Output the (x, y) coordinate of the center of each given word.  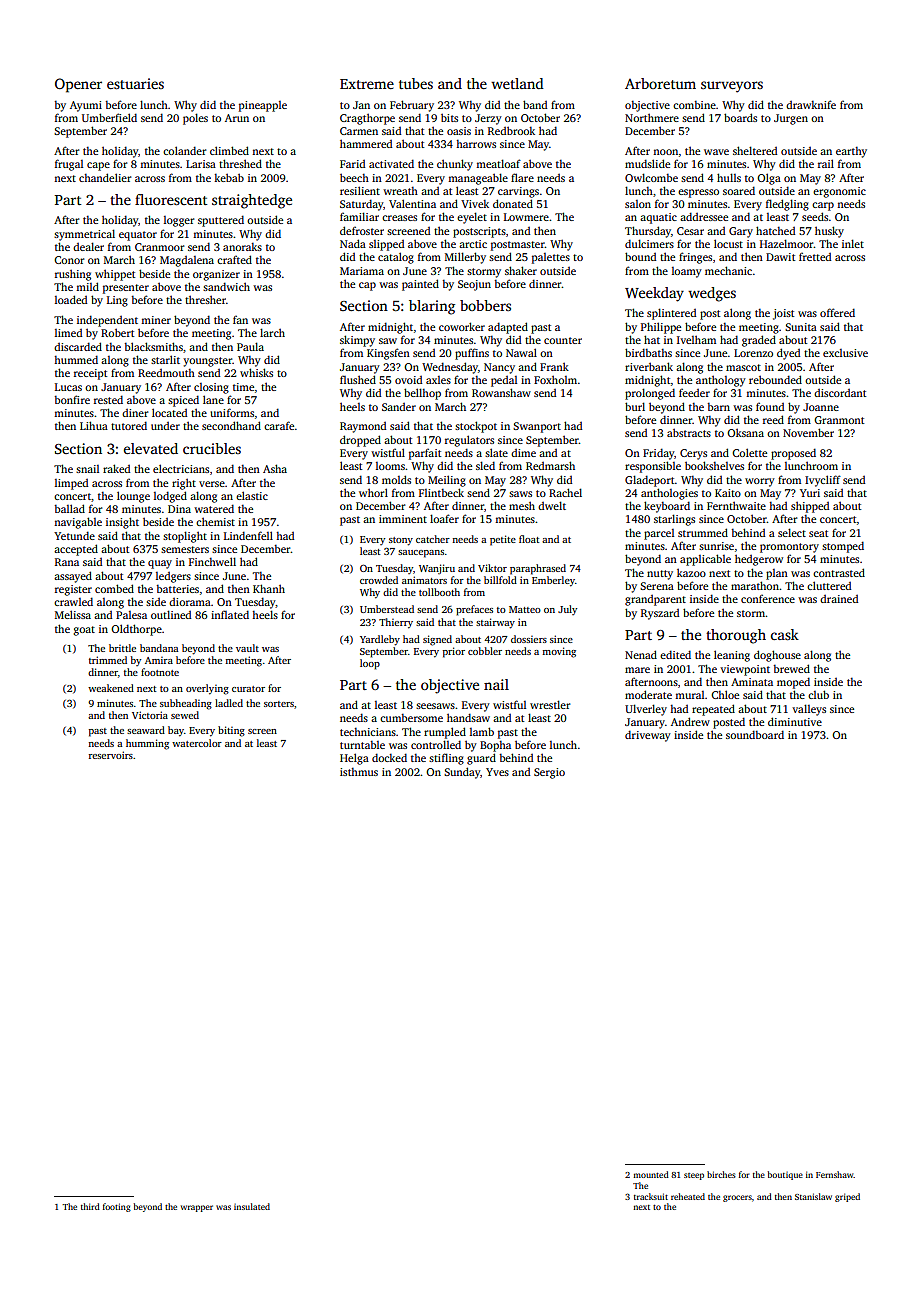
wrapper (197, 1208)
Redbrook (511, 130)
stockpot (476, 427)
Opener (78, 85)
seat (818, 533)
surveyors (732, 87)
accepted (76, 550)
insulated (252, 1206)
